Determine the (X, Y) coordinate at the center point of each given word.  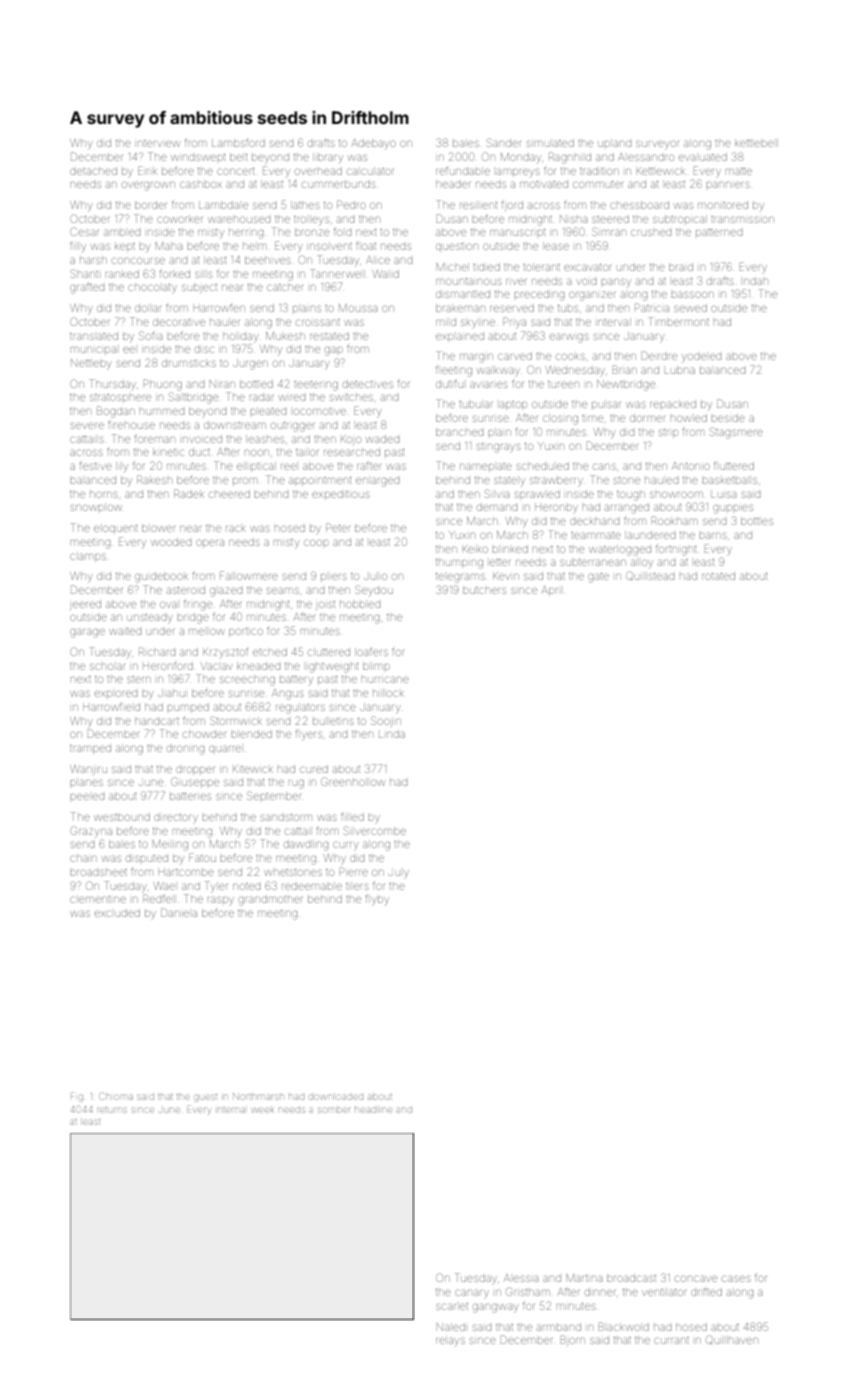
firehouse (131, 425)
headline (373, 1110)
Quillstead (650, 575)
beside (728, 418)
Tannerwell (337, 273)
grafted (87, 288)
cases (736, 1278)
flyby (377, 900)
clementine (98, 899)
